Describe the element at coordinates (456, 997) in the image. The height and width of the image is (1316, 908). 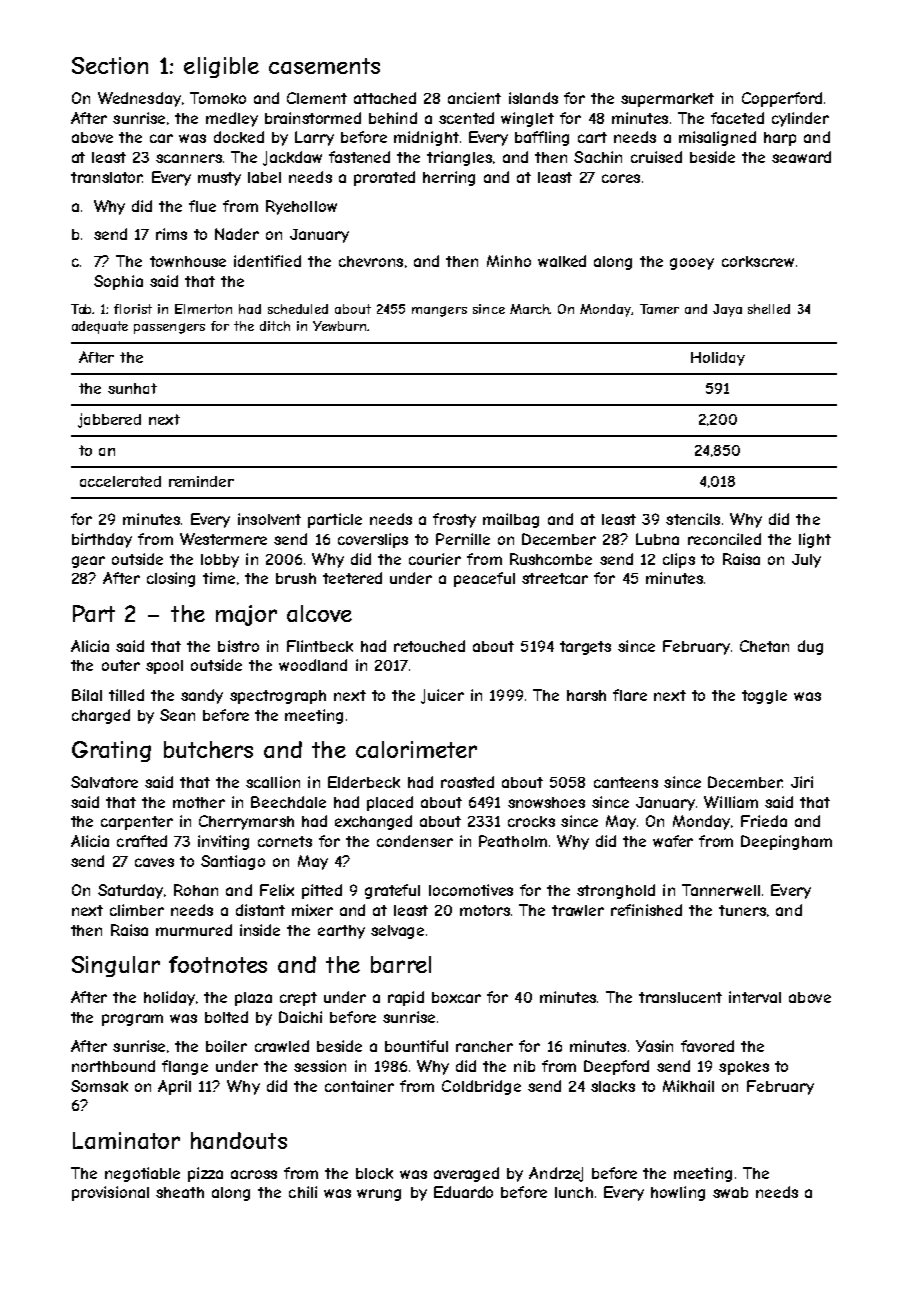
I see `boxcar` at that location.
